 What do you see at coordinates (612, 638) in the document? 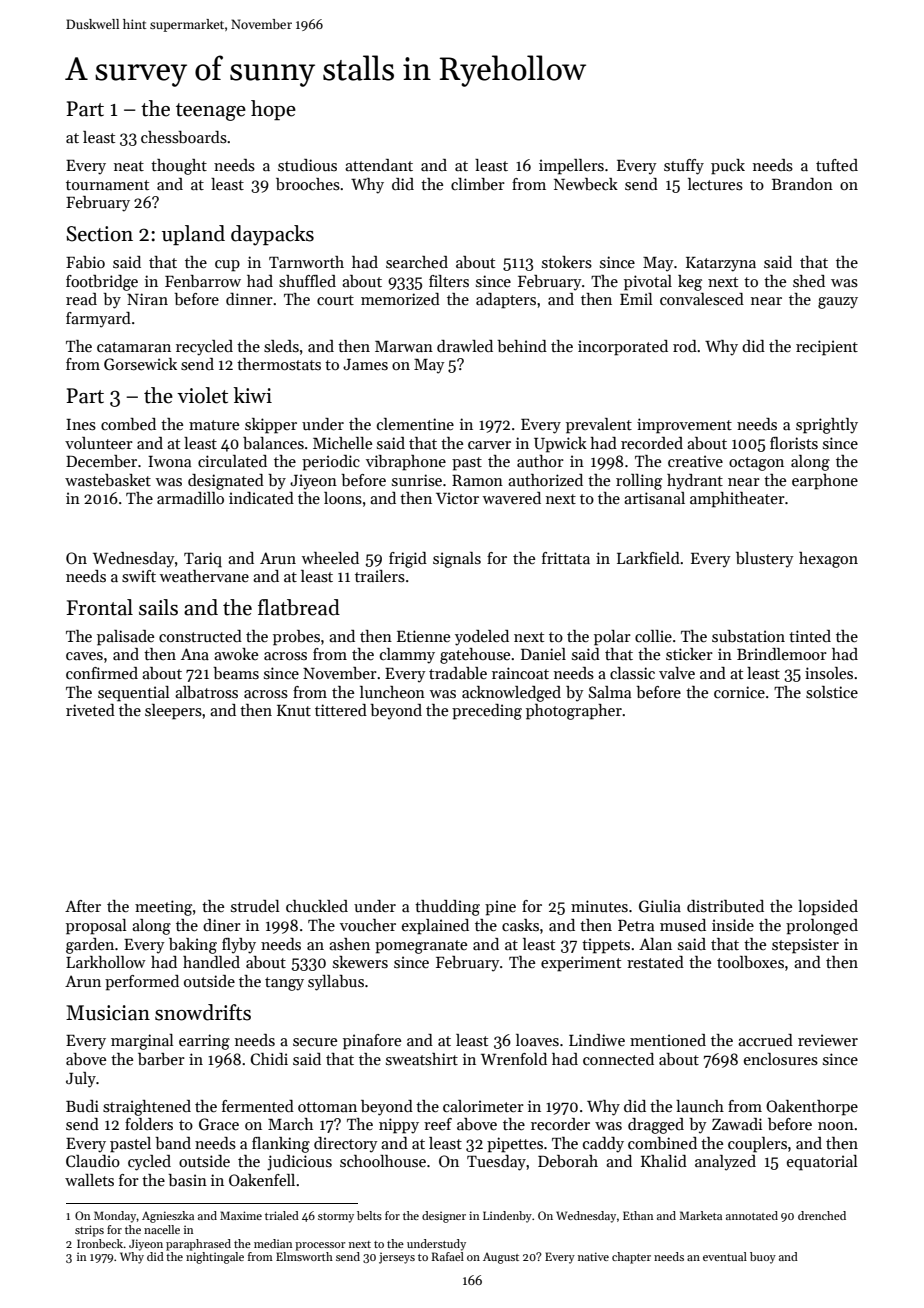
I see `polar` at bounding box center [612, 638].
